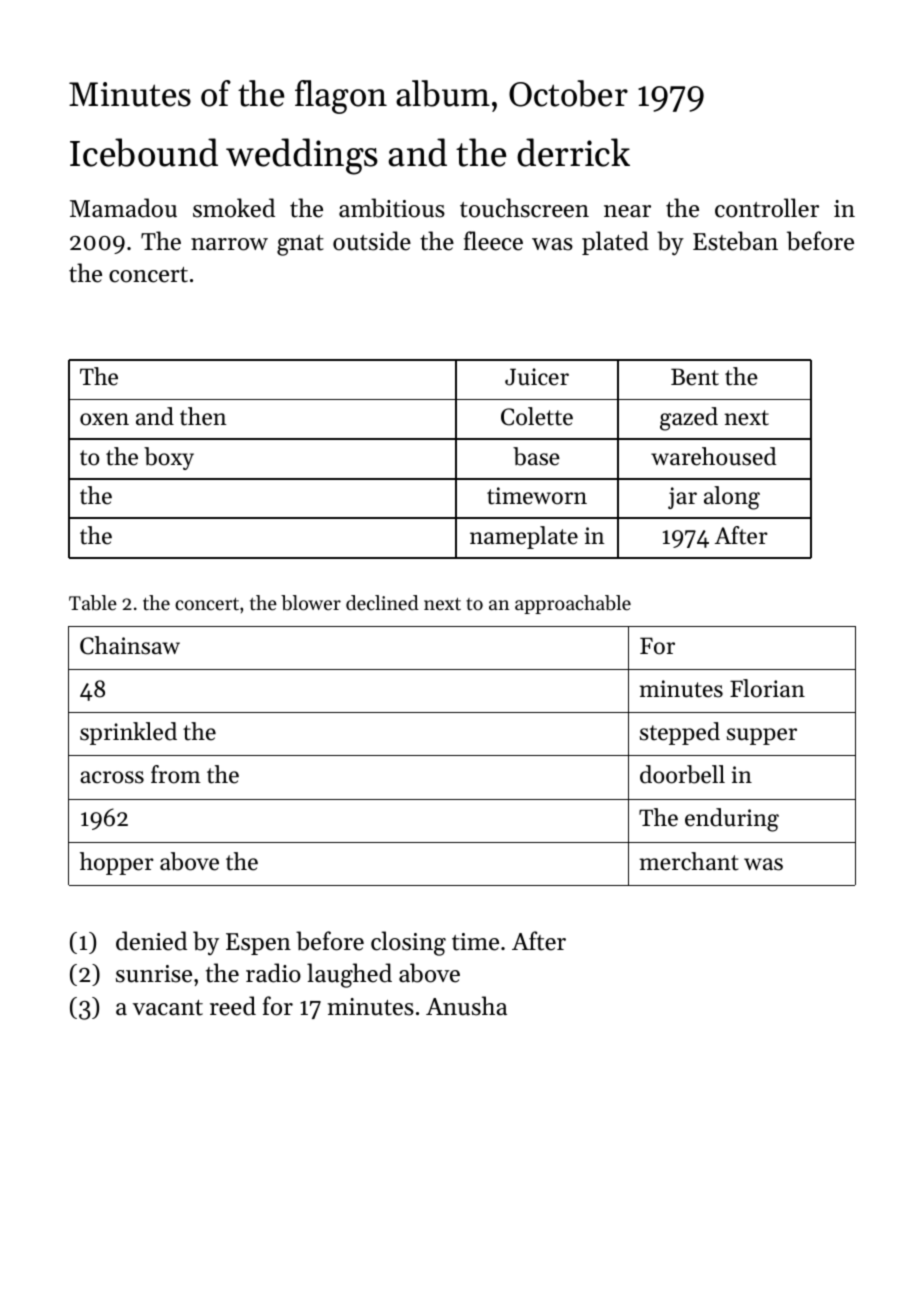  Describe the element at coordinates (537, 377) in the page. I see `Juicer` at that location.
